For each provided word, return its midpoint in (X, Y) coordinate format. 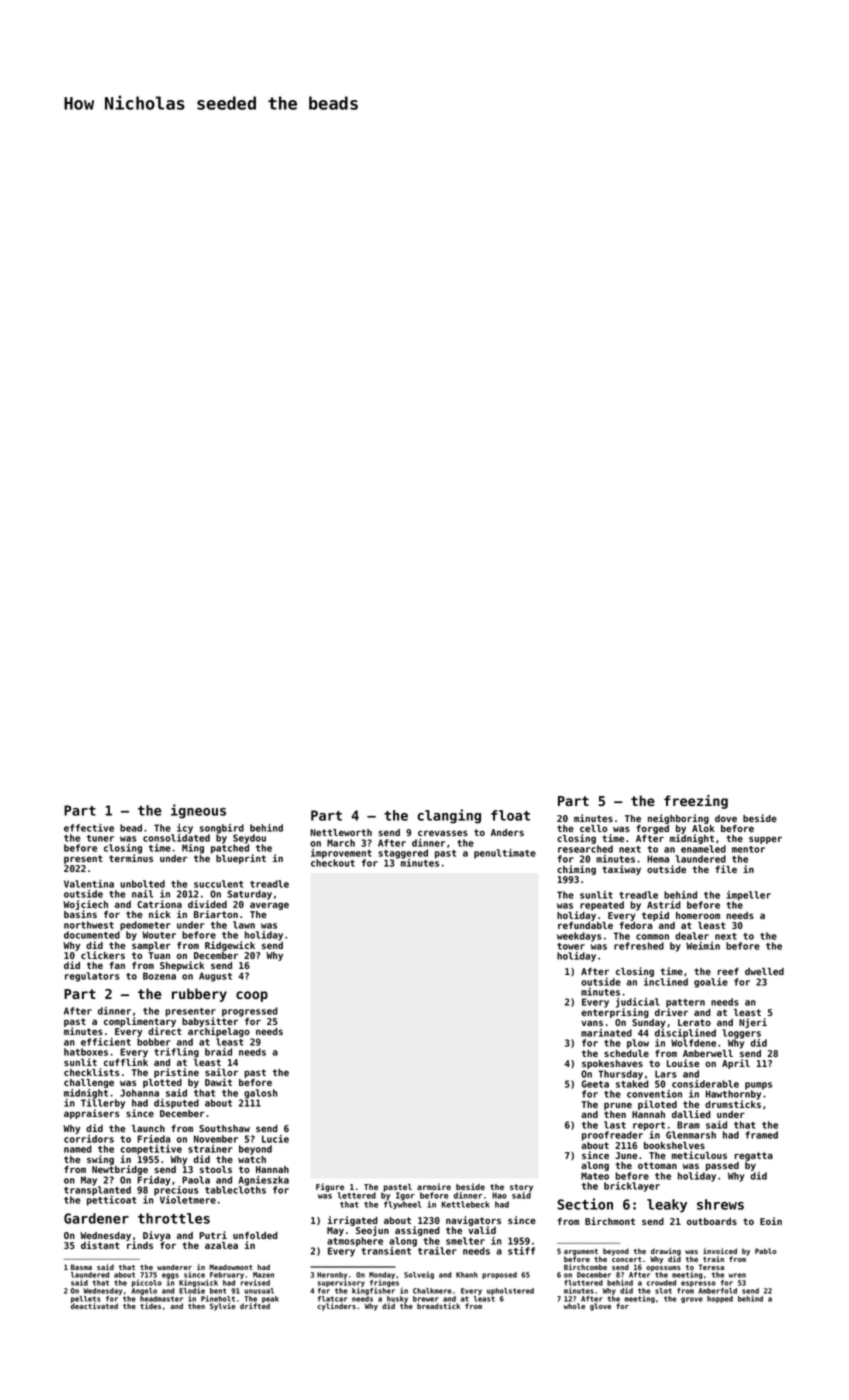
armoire (434, 1186)
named (78, 1149)
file (726, 869)
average (269, 906)
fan (117, 965)
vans (592, 1023)
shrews (720, 1204)
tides (150, 1306)
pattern (685, 1003)
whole (574, 1306)
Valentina (89, 884)
